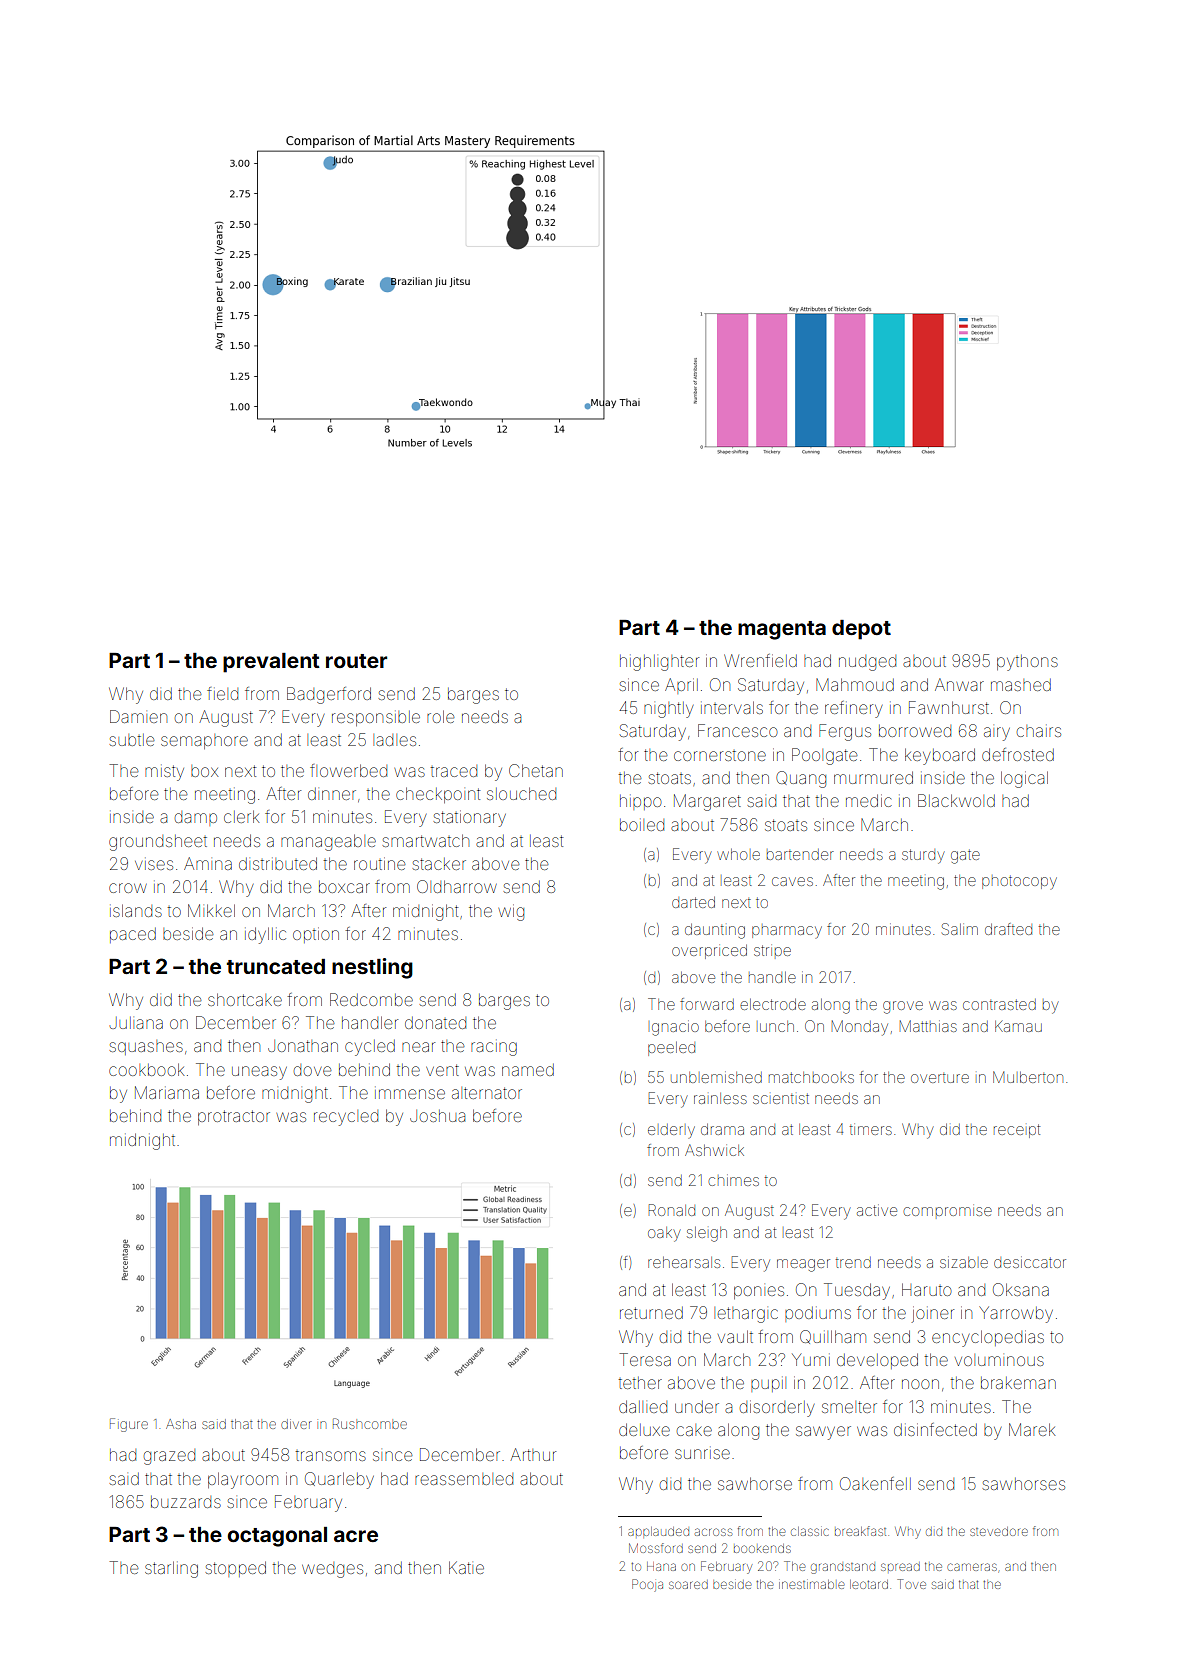 The width and height of the screenshot is (1184, 1675). What do you see at coordinates (356, 661) in the screenshot?
I see `router` at bounding box center [356, 661].
